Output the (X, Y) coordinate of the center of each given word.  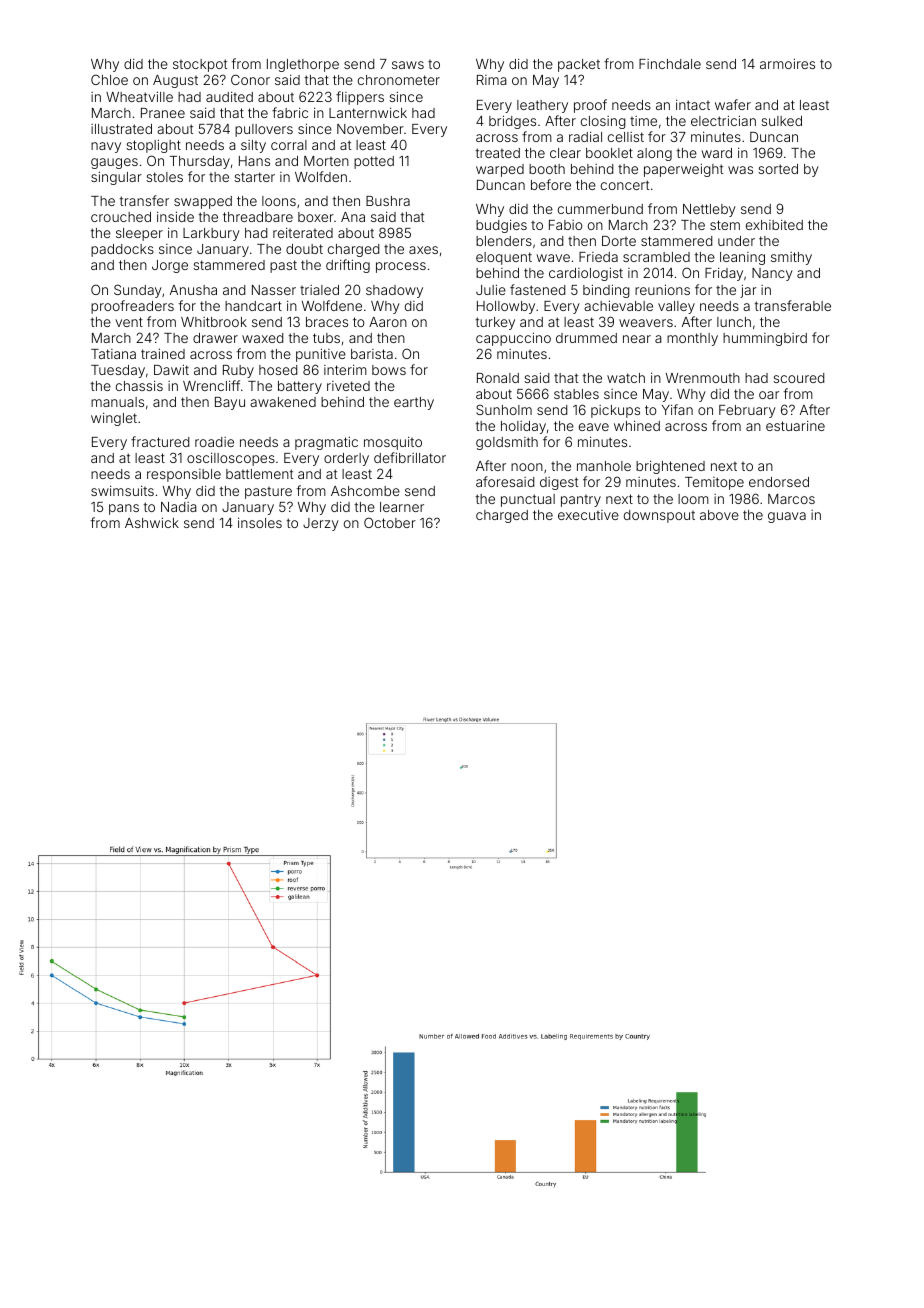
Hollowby (506, 307)
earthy (414, 403)
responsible (184, 475)
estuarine (795, 425)
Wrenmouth (703, 378)
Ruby (238, 371)
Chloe (109, 79)
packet (579, 65)
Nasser (274, 290)
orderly (346, 459)
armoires (787, 63)
